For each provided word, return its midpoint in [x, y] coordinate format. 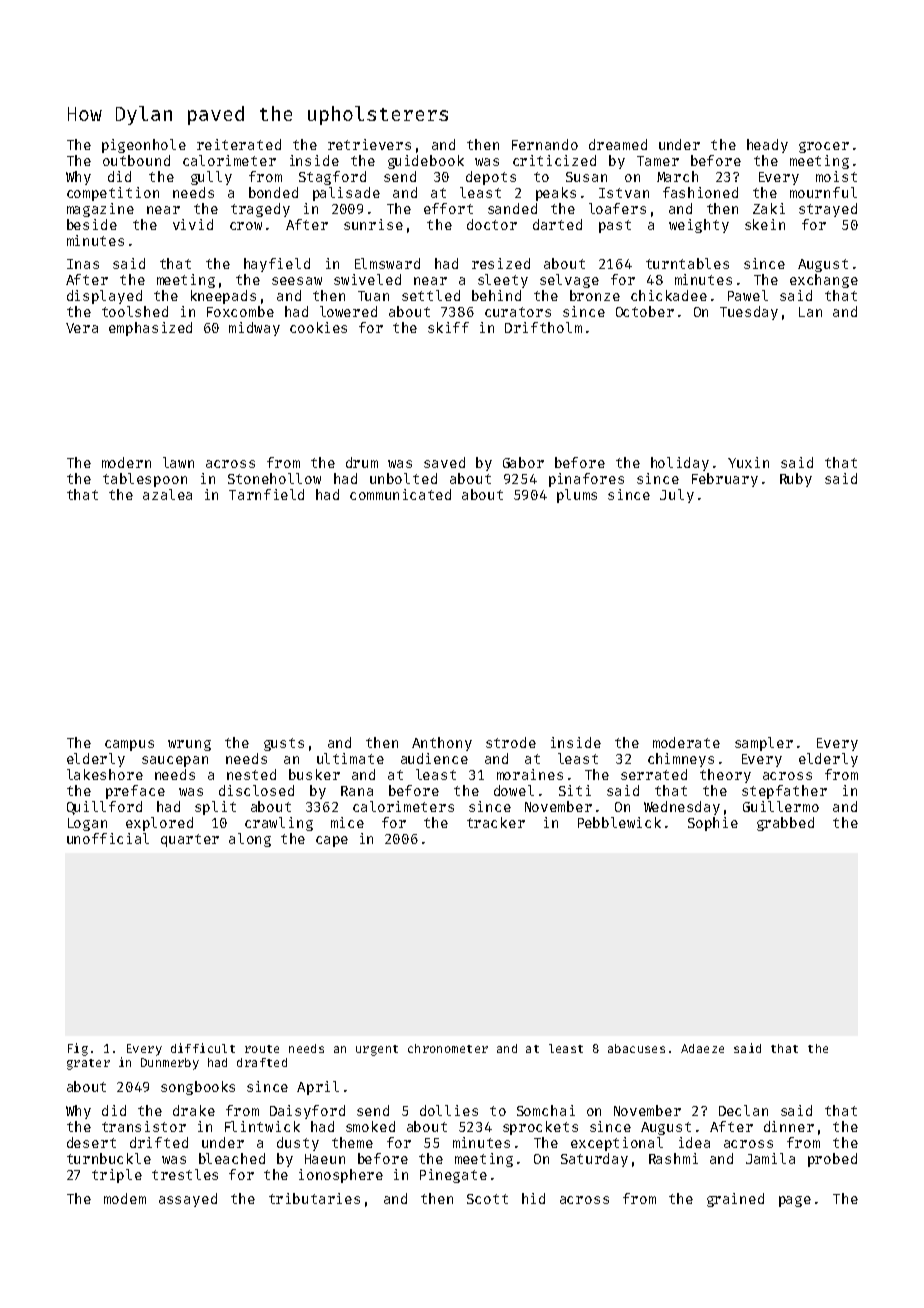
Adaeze [702, 1048]
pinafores [586, 480]
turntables [687, 263]
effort [448, 208]
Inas [83, 264]
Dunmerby [170, 1064]
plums [577, 496]
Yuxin [748, 462]
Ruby [796, 480]
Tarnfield [266, 494]
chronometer [448, 1048]
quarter [190, 840]
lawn [178, 462]
